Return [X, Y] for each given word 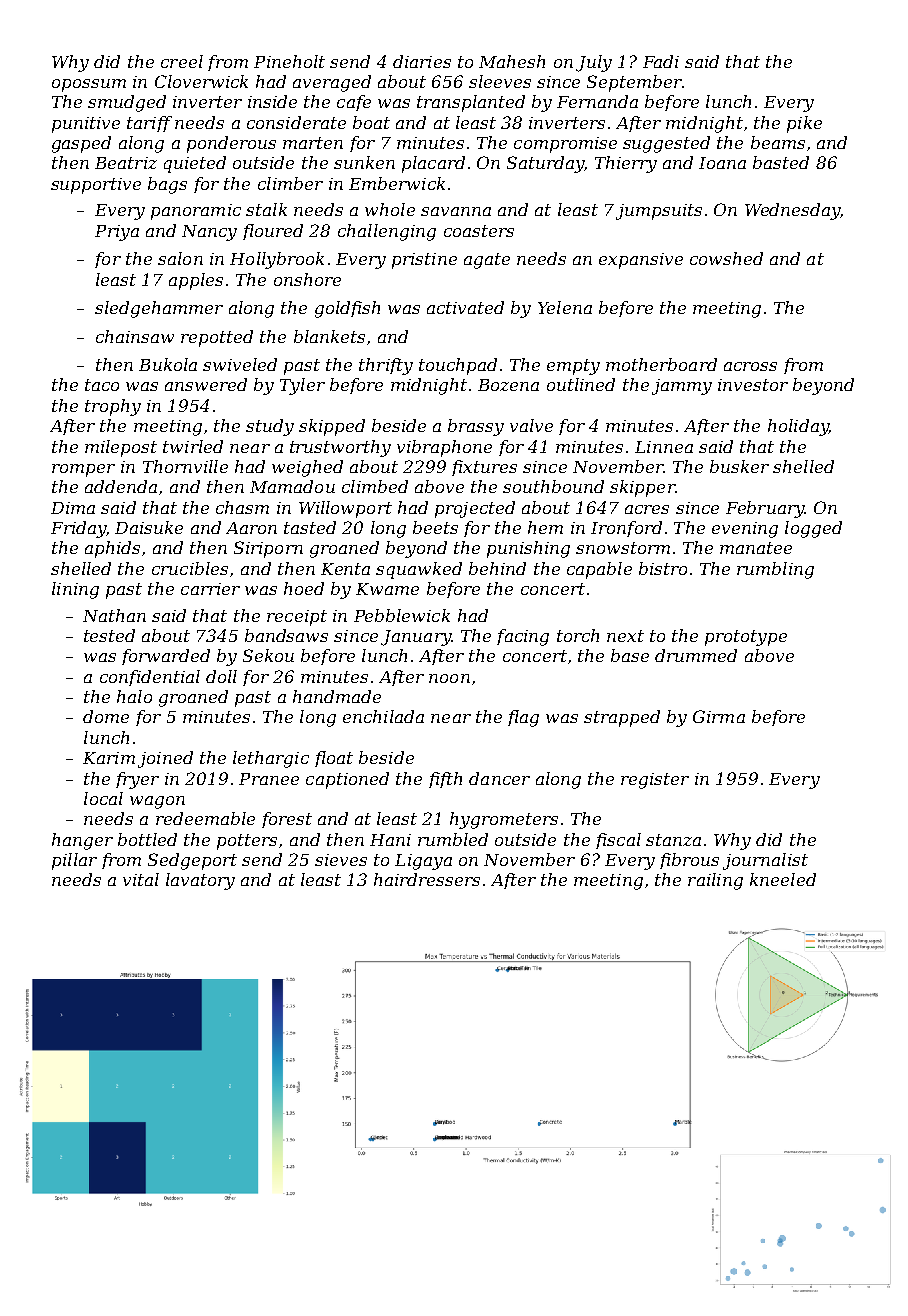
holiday [798, 427]
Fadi [661, 61]
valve [531, 425]
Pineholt [289, 61]
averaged [332, 83]
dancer [499, 778]
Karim [109, 758]
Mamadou [292, 486]
